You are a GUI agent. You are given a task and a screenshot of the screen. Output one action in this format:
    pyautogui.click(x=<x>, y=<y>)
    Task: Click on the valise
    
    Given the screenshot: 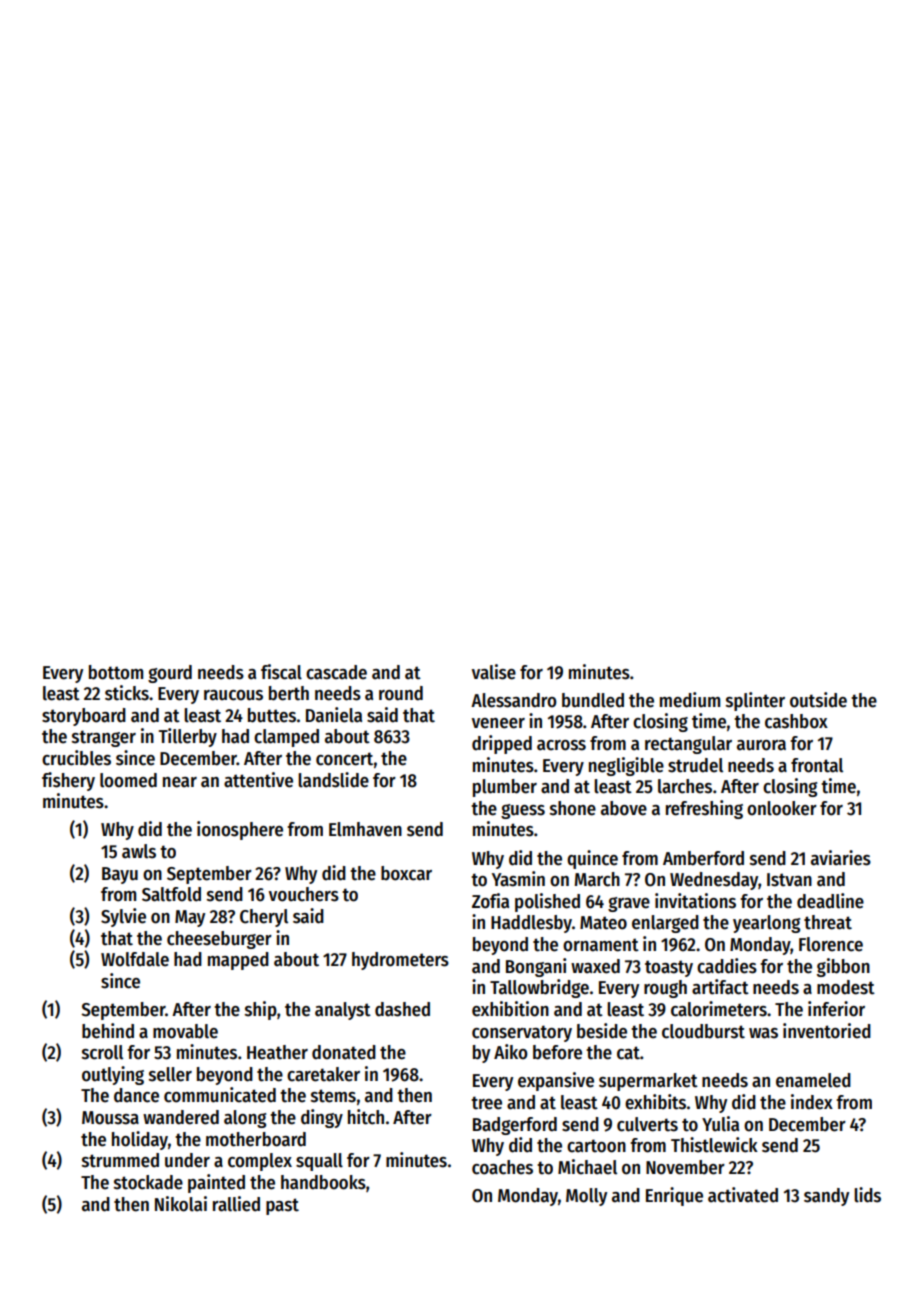 What is the action you would take?
    pyautogui.click(x=494, y=672)
